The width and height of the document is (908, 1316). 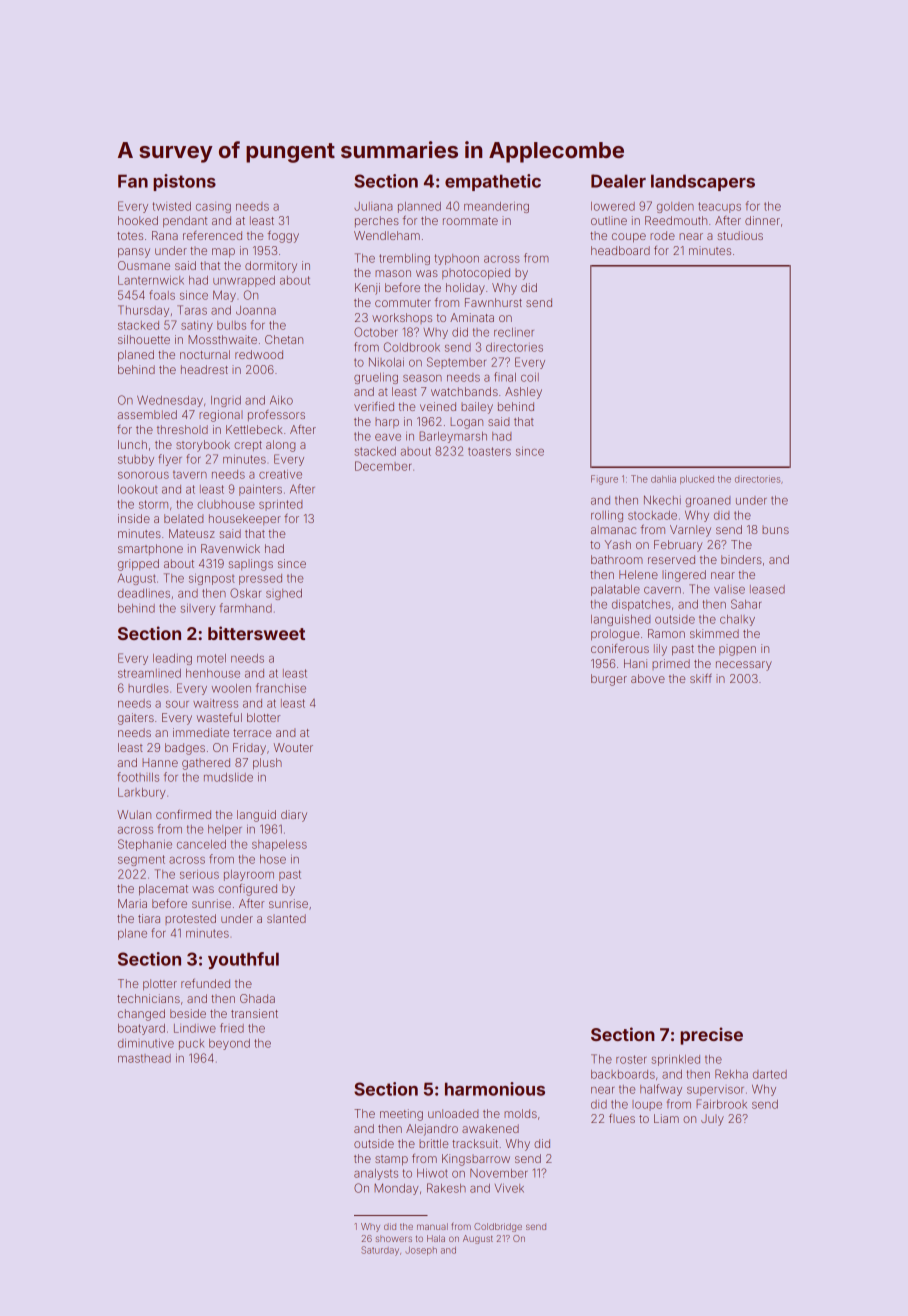 What do you see at coordinates (493, 182) in the document?
I see `empathetic` at bounding box center [493, 182].
